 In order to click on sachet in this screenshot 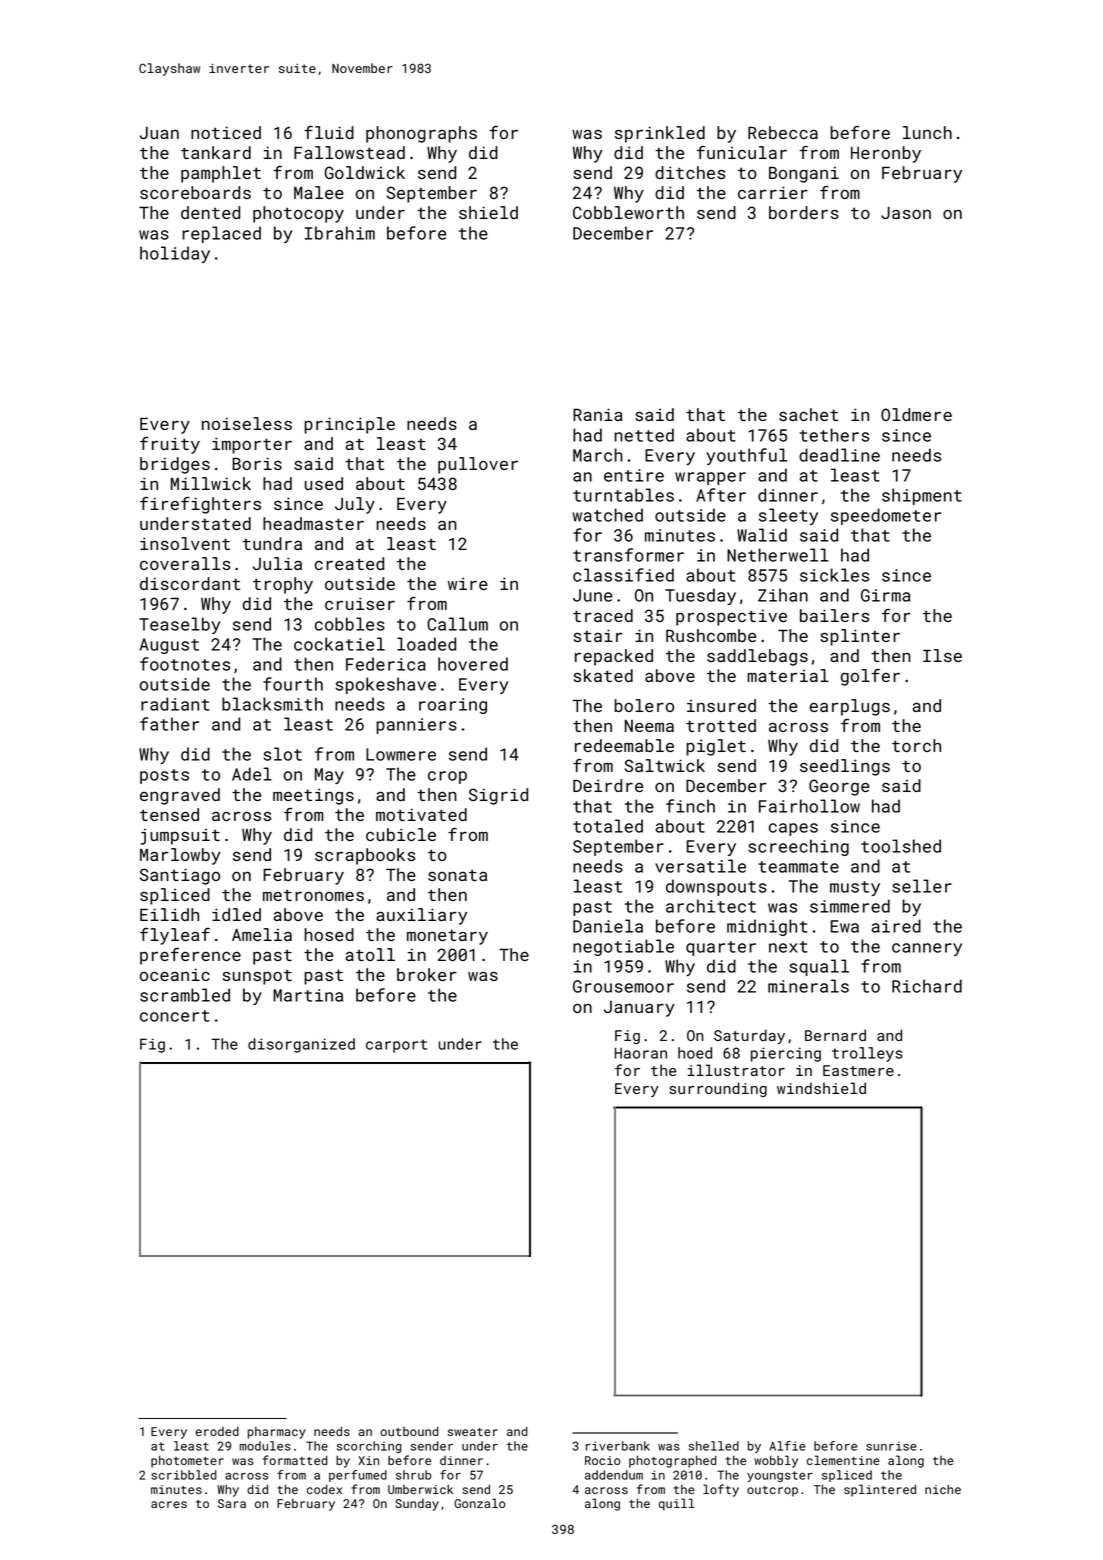, I will do `click(808, 414)`.
